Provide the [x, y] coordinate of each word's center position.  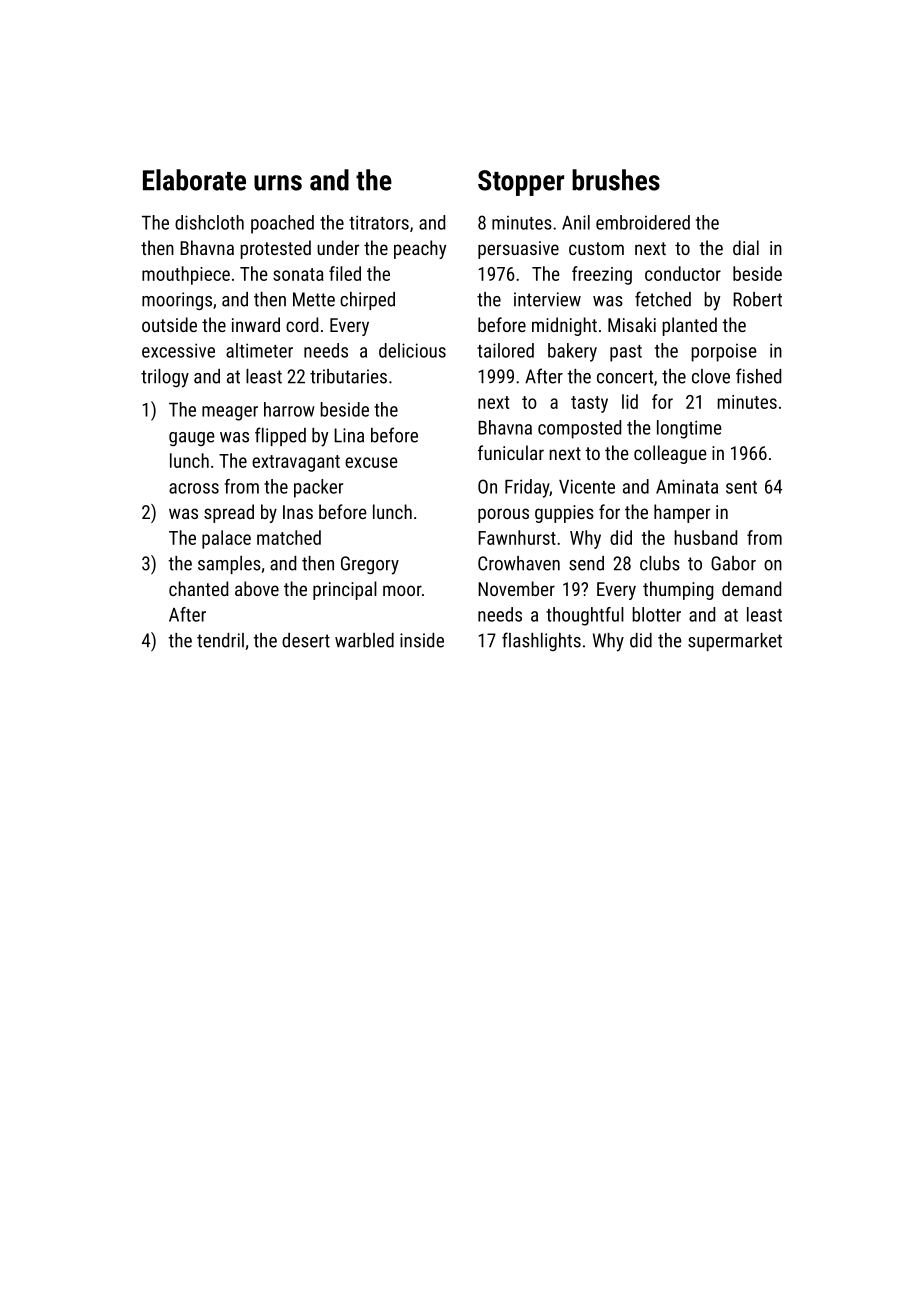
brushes [616, 180]
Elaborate [194, 180]
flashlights [541, 641]
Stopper [521, 183]
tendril [220, 640]
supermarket [735, 642]
